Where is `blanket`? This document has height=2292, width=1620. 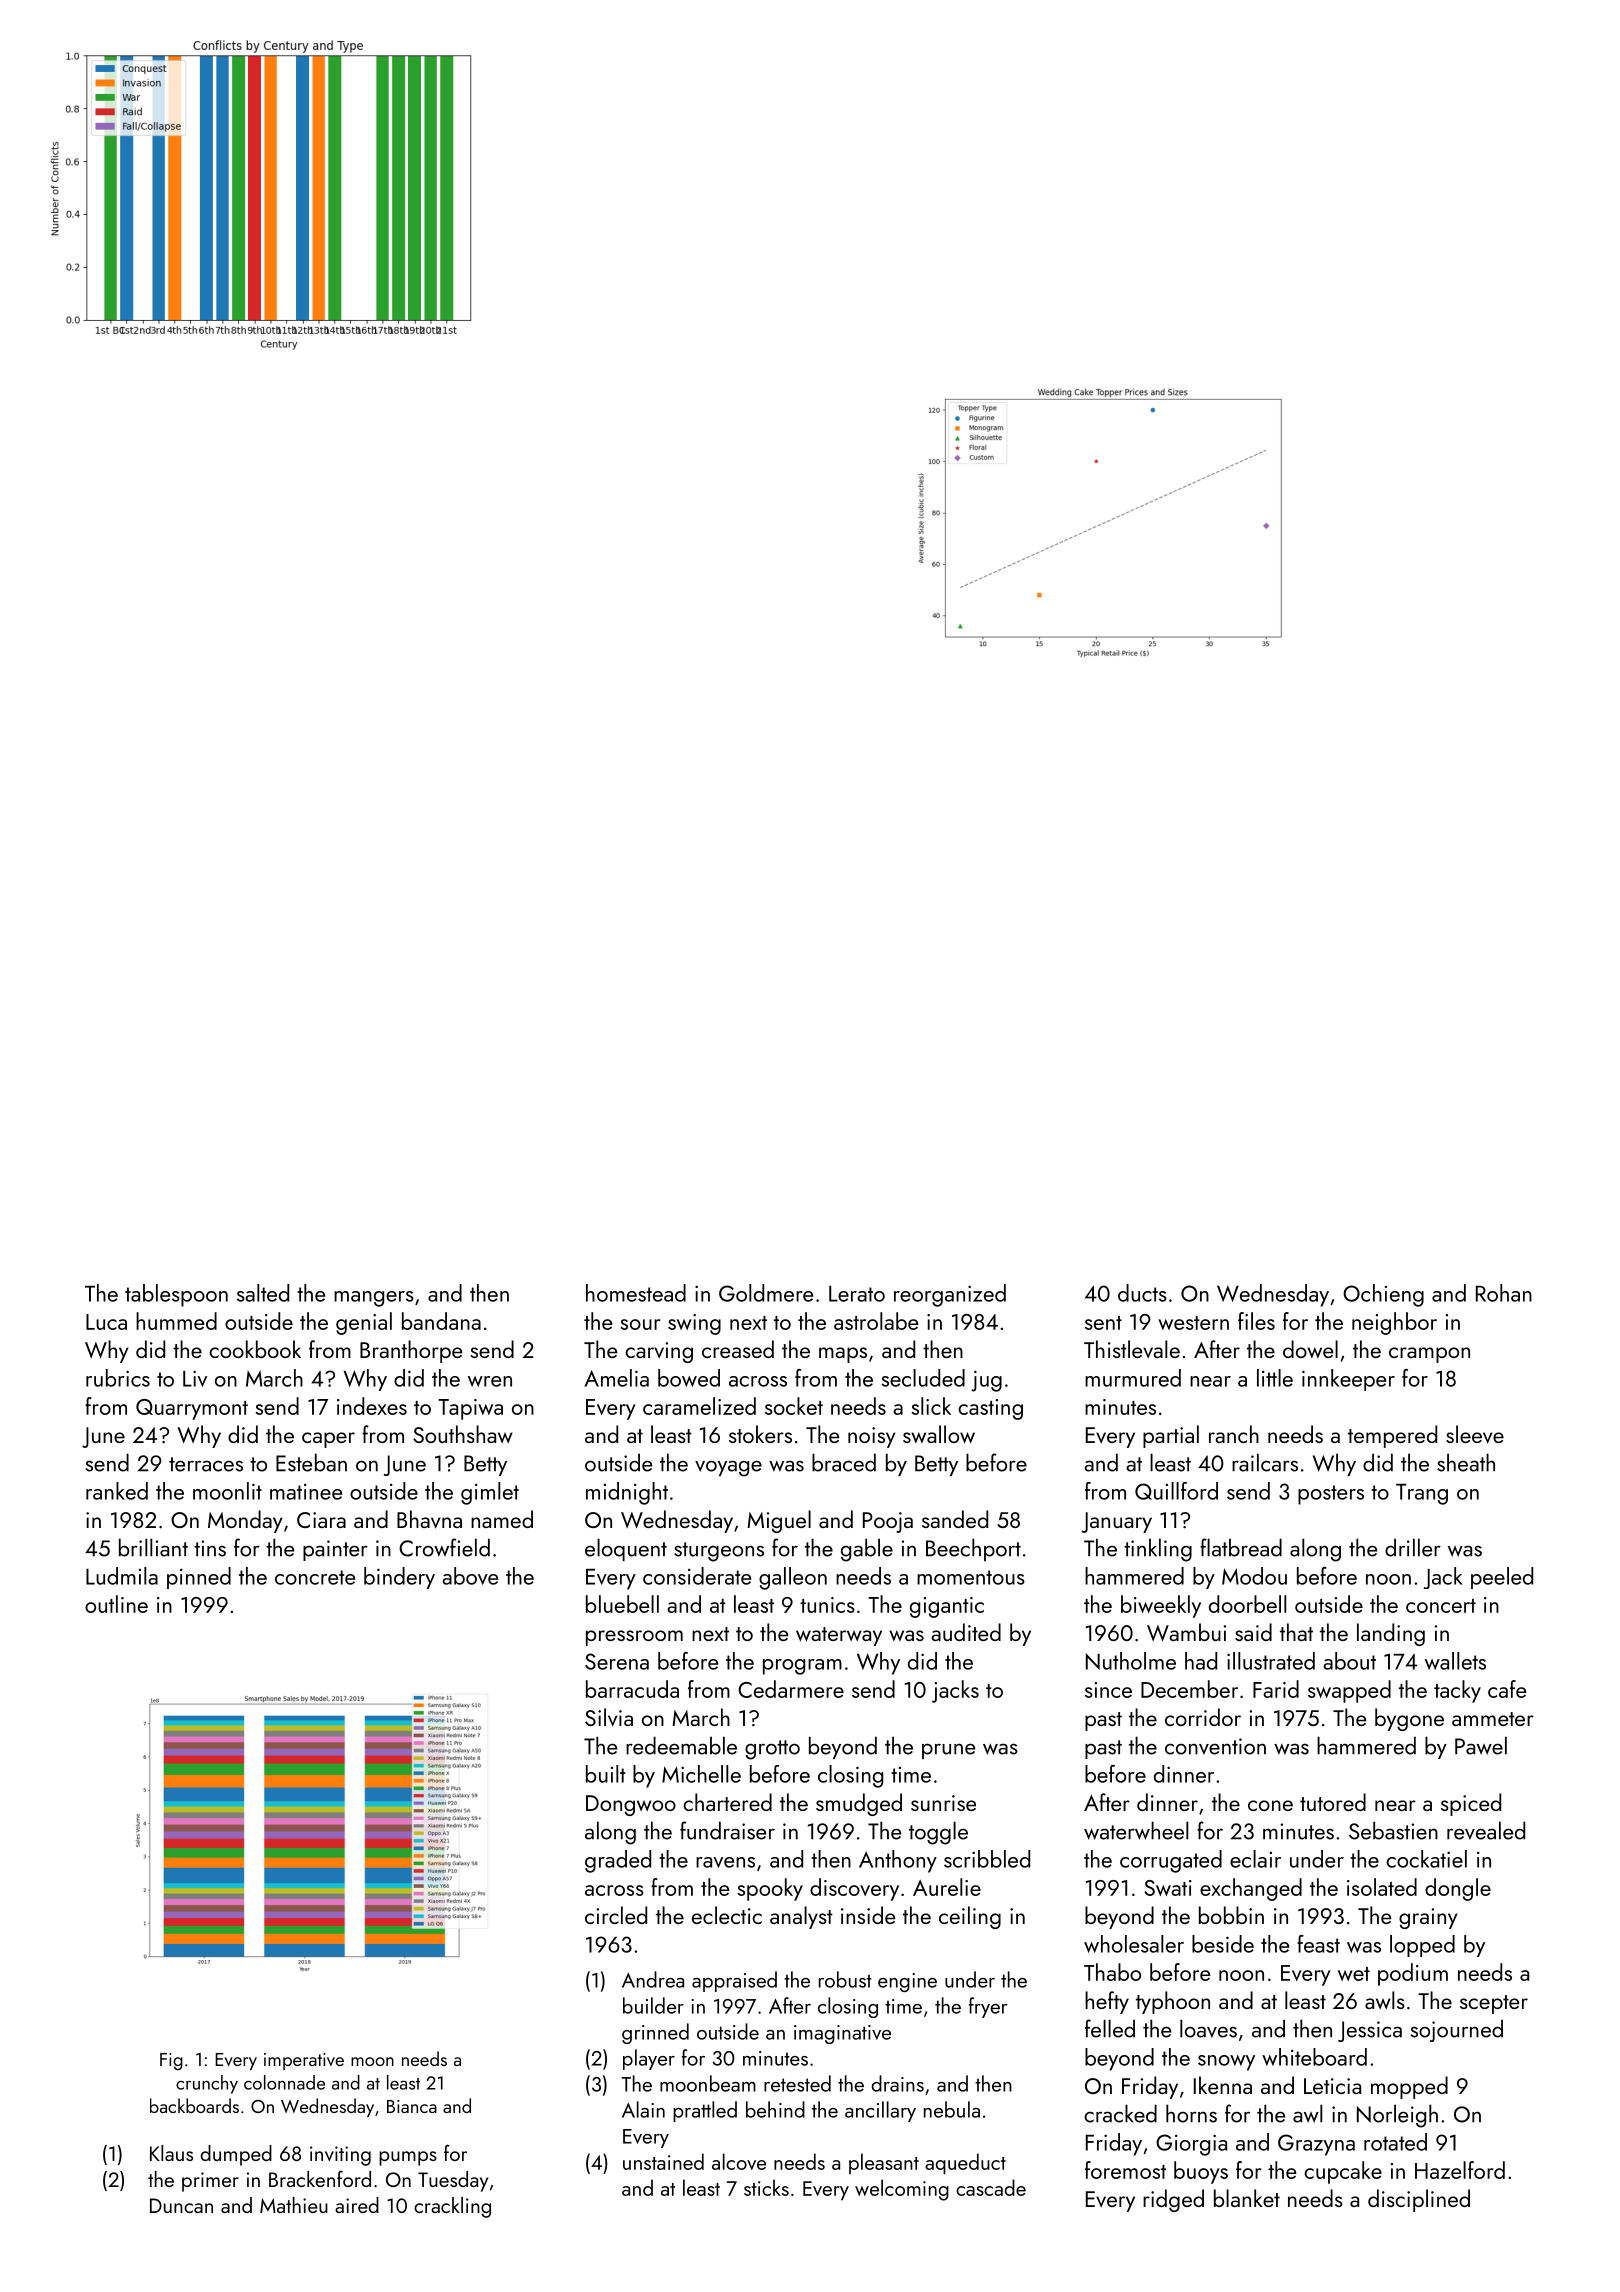
blanket is located at coordinates (1247, 2198).
